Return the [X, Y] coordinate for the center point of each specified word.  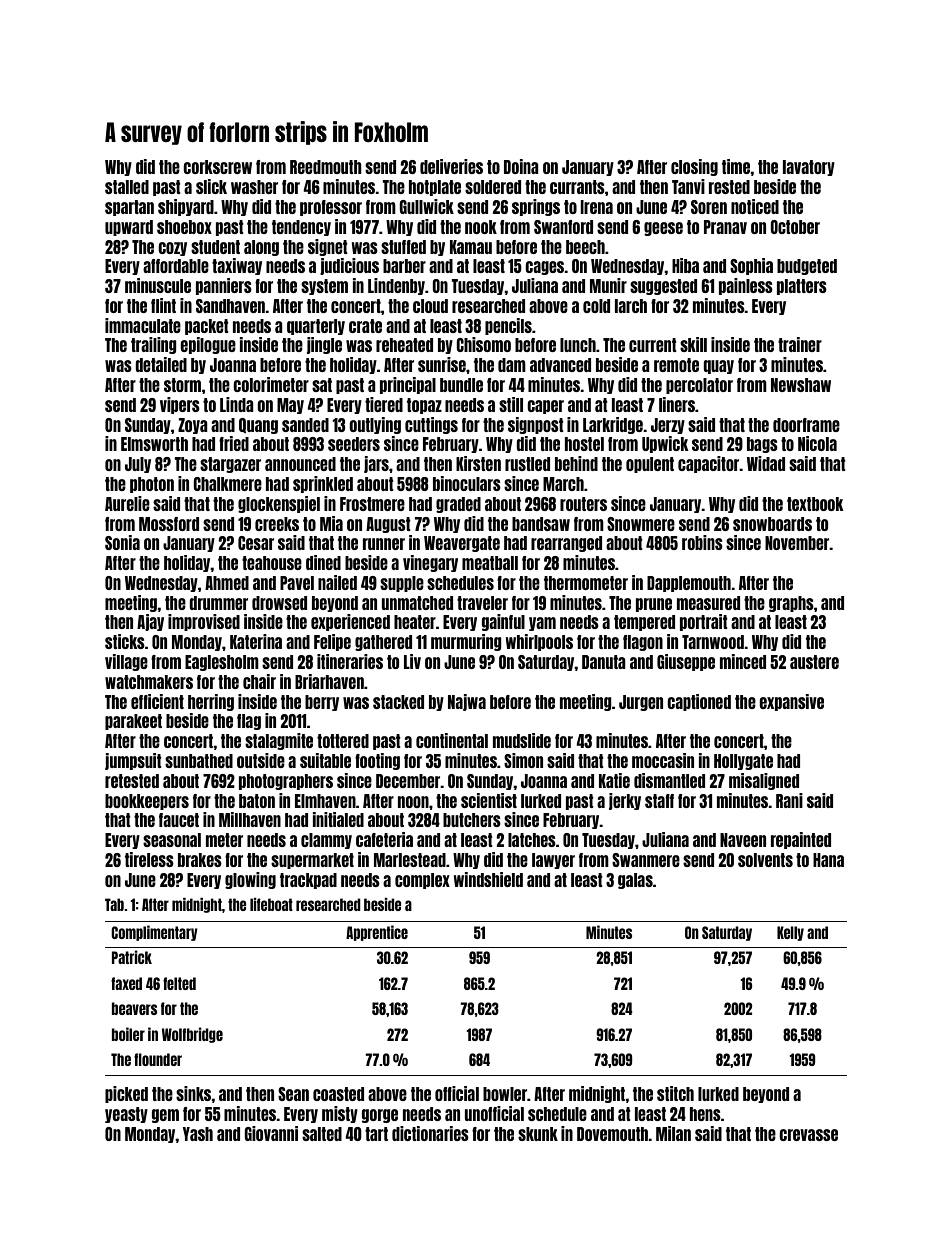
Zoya [193, 426]
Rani [789, 800]
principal [408, 385]
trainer [800, 344]
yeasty [126, 1115]
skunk [538, 1134]
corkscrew [217, 167]
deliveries [451, 166]
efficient [157, 701]
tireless [149, 859]
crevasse [808, 1135]
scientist [489, 800]
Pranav [725, 227]
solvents [765, 860]
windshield [488, 879]
